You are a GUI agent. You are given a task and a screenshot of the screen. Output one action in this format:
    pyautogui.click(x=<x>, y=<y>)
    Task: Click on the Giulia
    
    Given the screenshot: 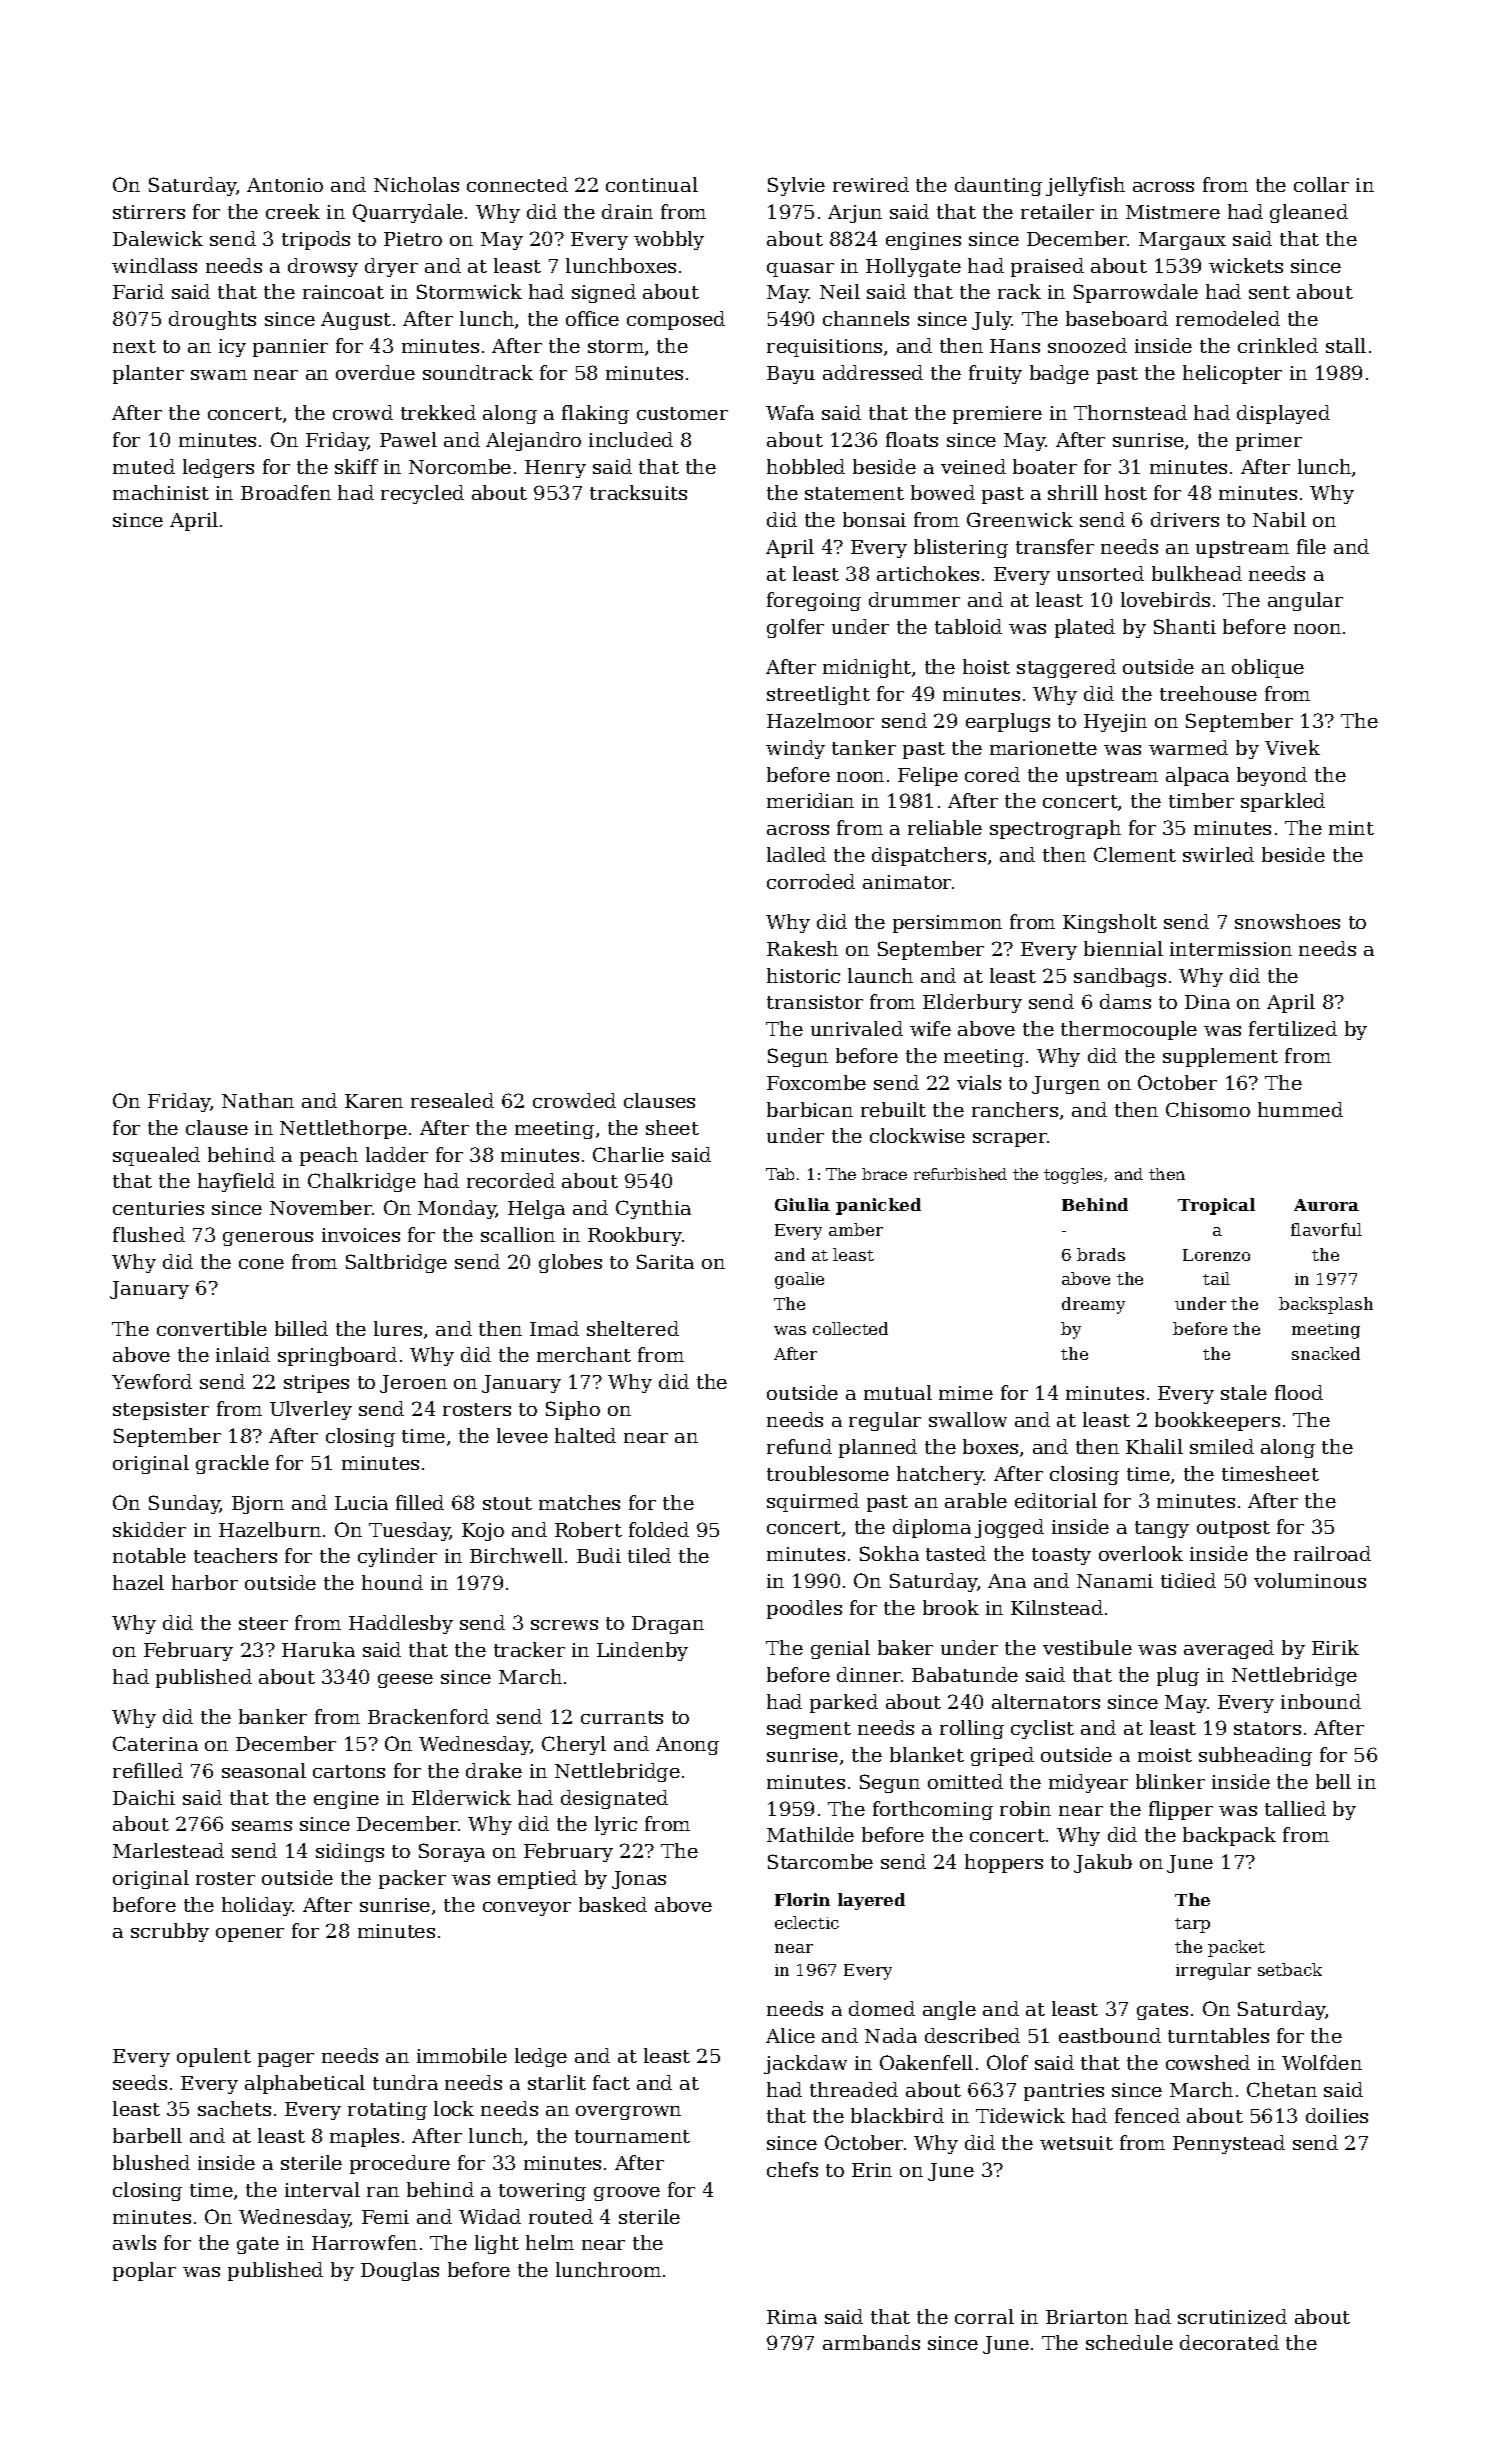 What is the action you would take?
    pyautogui.click(x=802, y=1204)
